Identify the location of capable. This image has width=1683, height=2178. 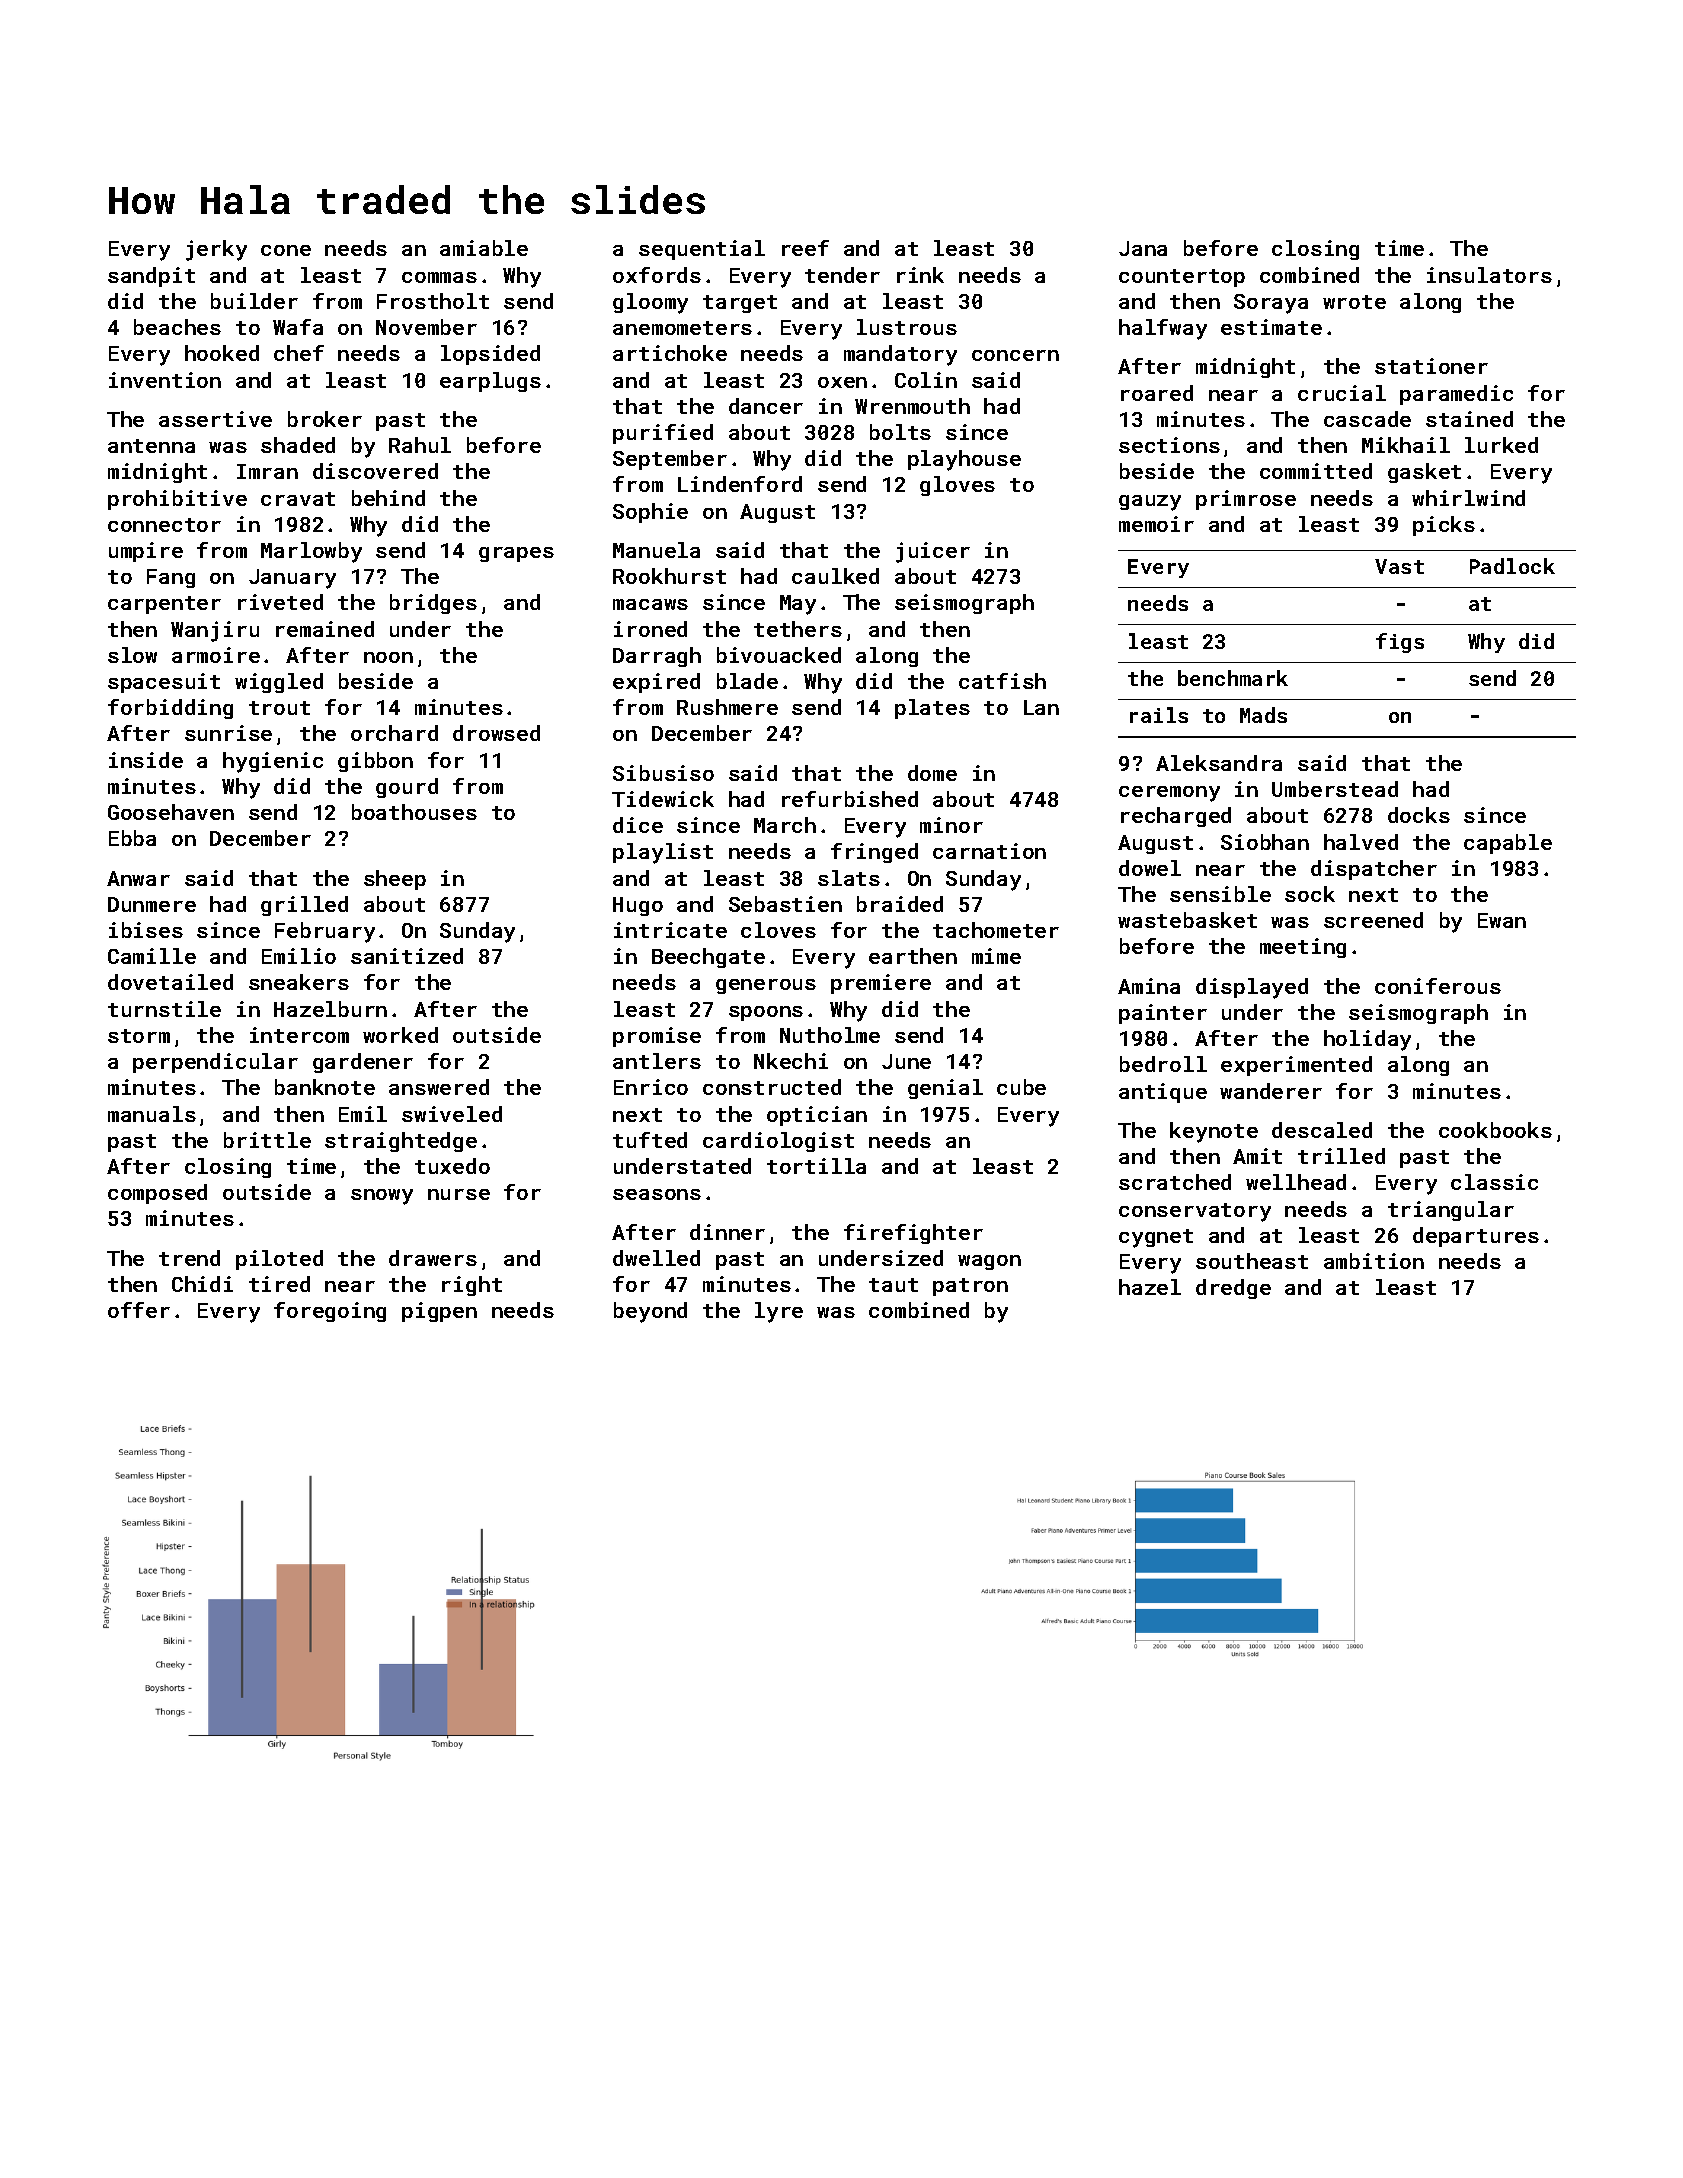
(1508, 844).
